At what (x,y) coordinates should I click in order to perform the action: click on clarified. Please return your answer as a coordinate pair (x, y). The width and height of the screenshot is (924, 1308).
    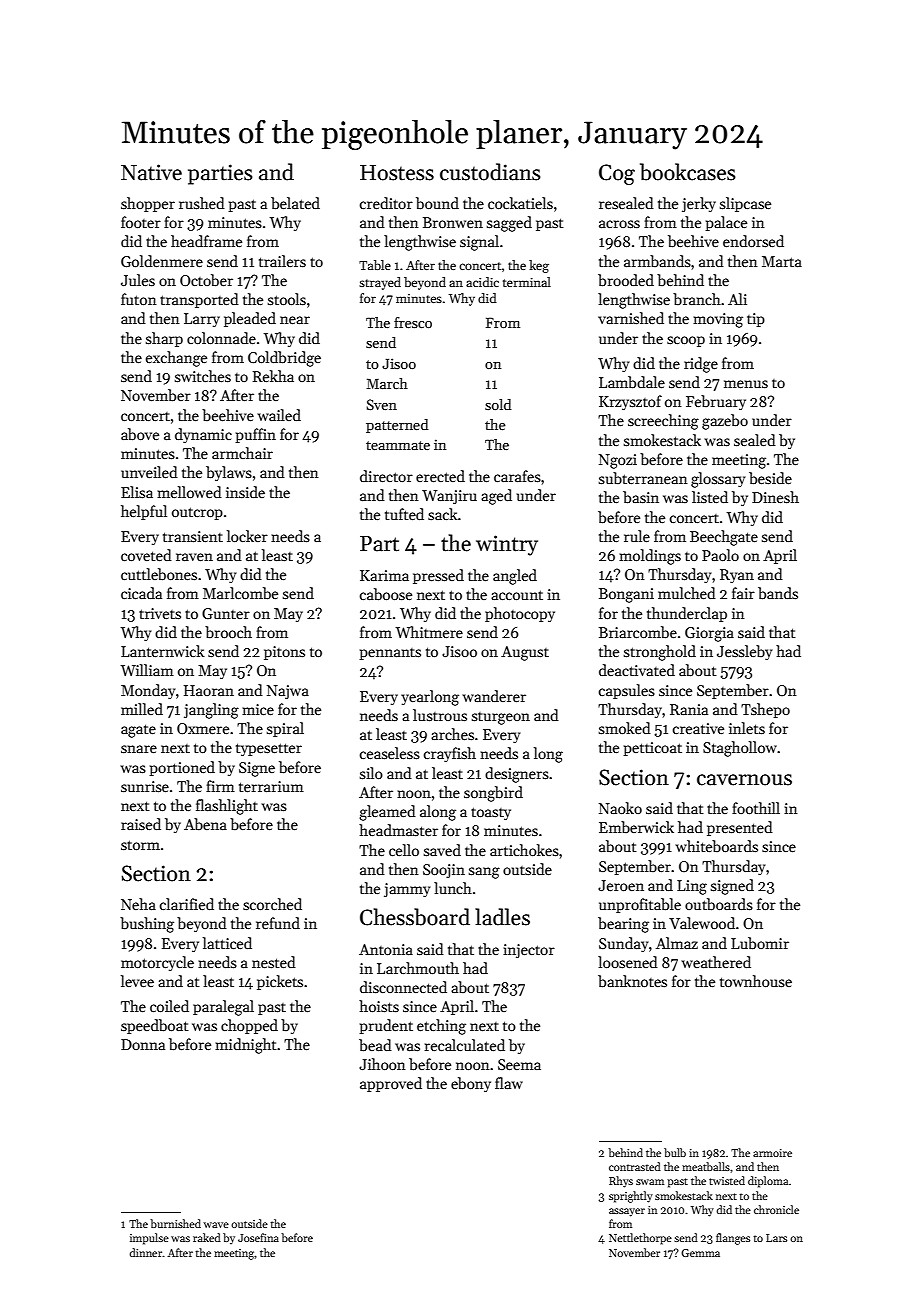
    Looking at the image, I should click on (187, 904).
